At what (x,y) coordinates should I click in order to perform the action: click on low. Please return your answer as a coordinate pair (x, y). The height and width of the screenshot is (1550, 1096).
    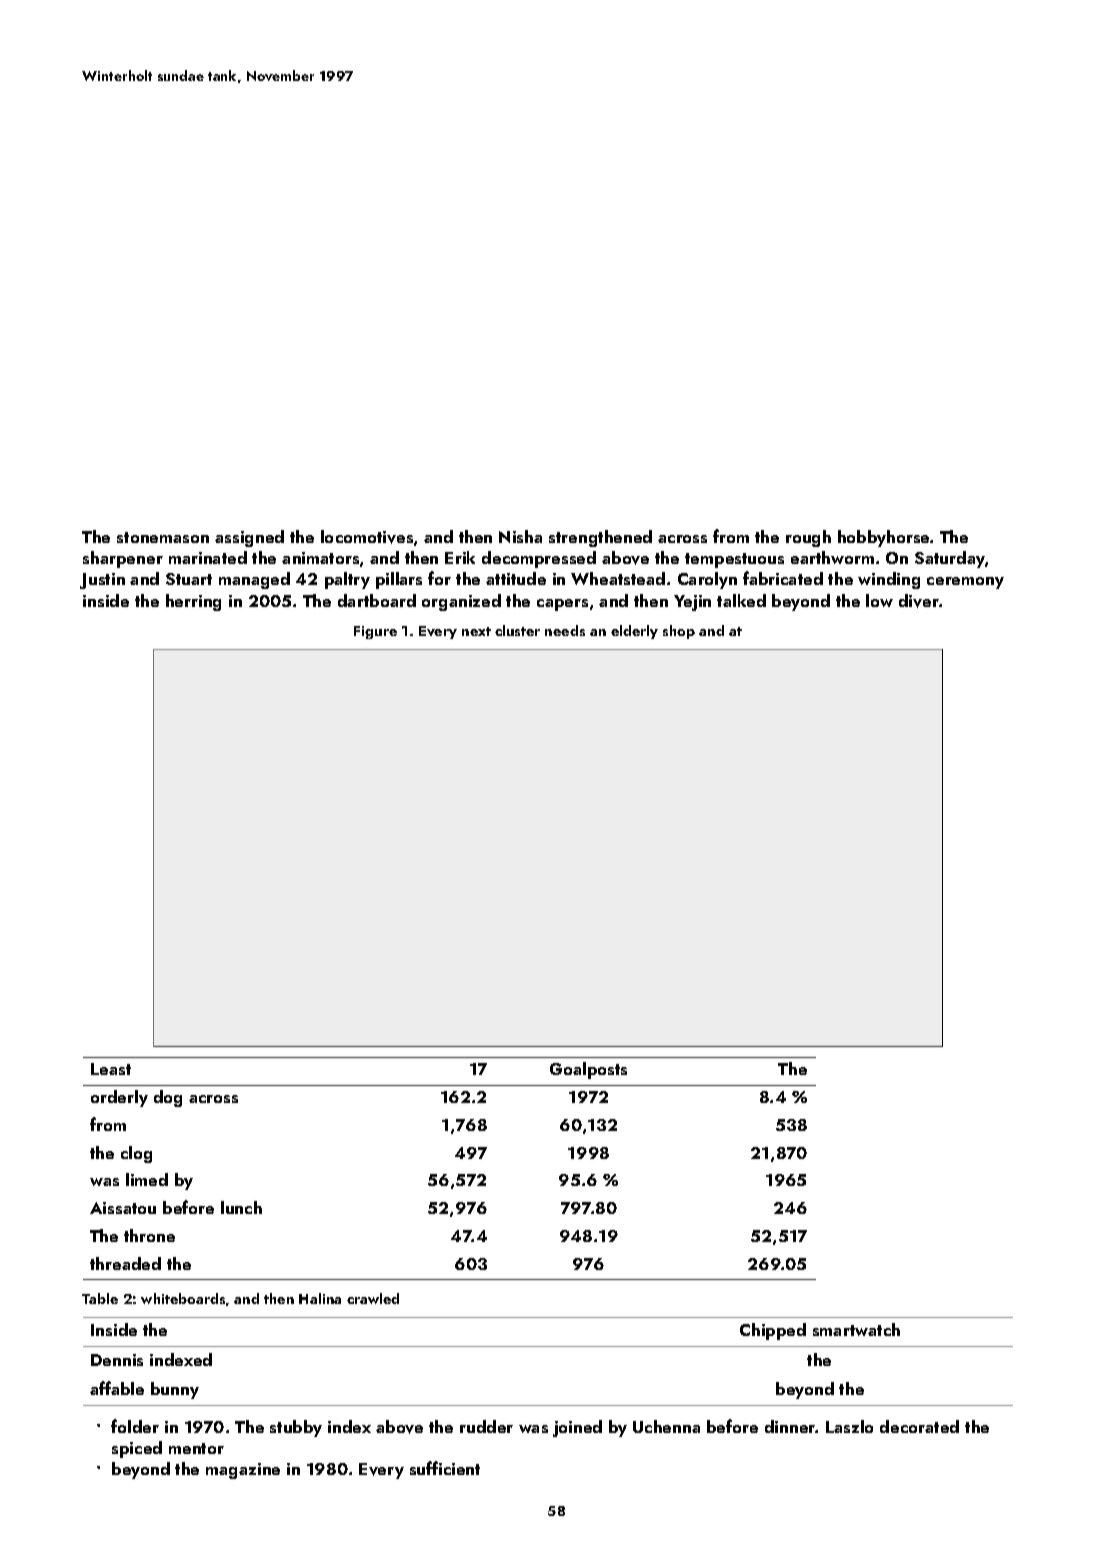
    Looking at the image, I should click on (879, 600).
